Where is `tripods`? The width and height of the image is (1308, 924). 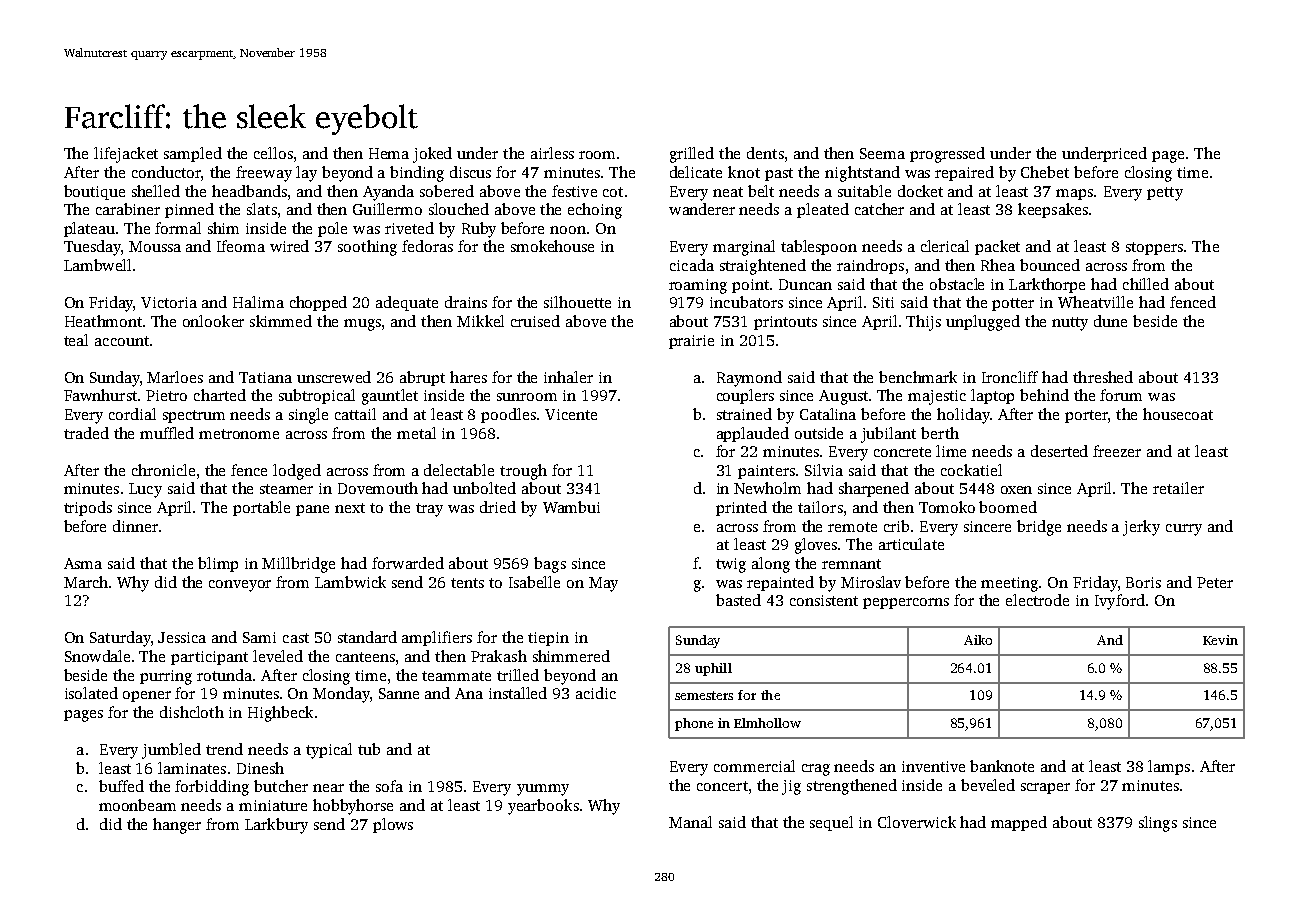 tripods is located at coordinates (88, 508).
